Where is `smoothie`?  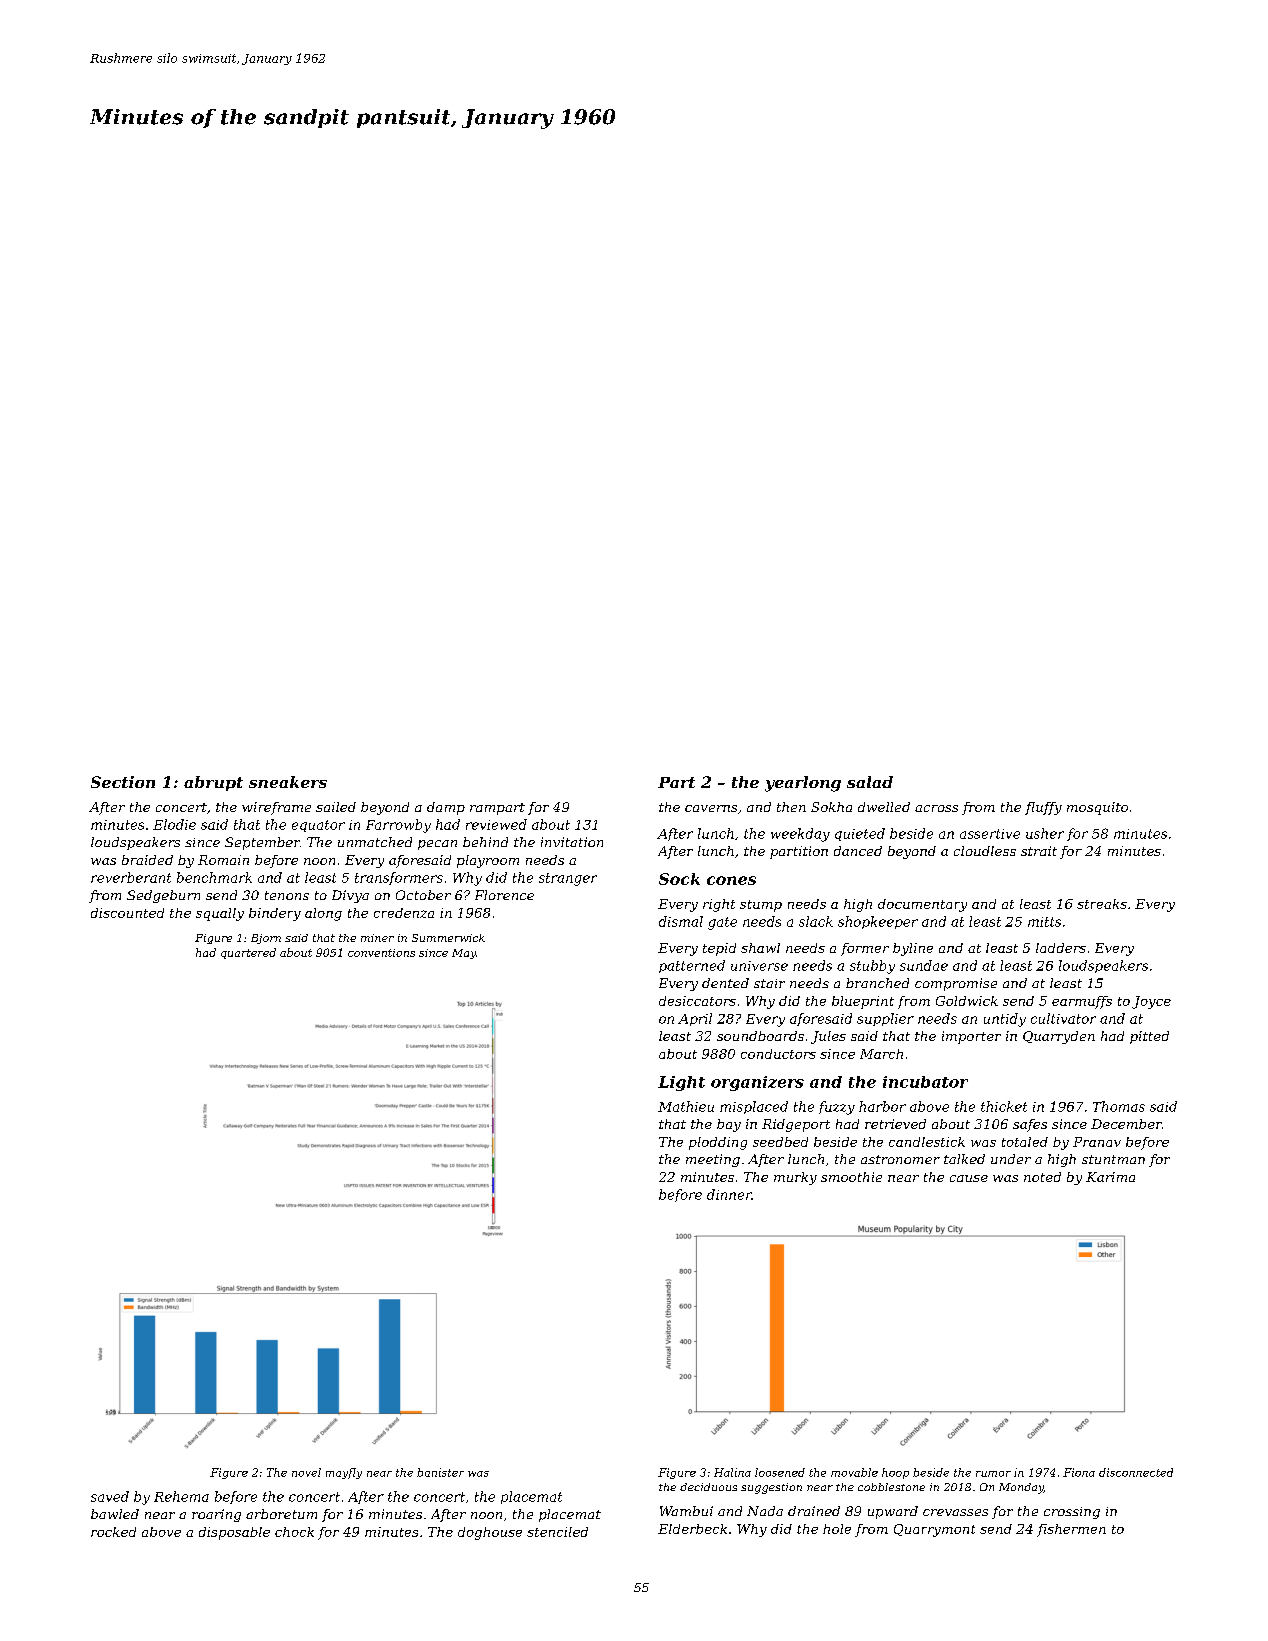
smoothie is located at coordinates (851, 1177).
